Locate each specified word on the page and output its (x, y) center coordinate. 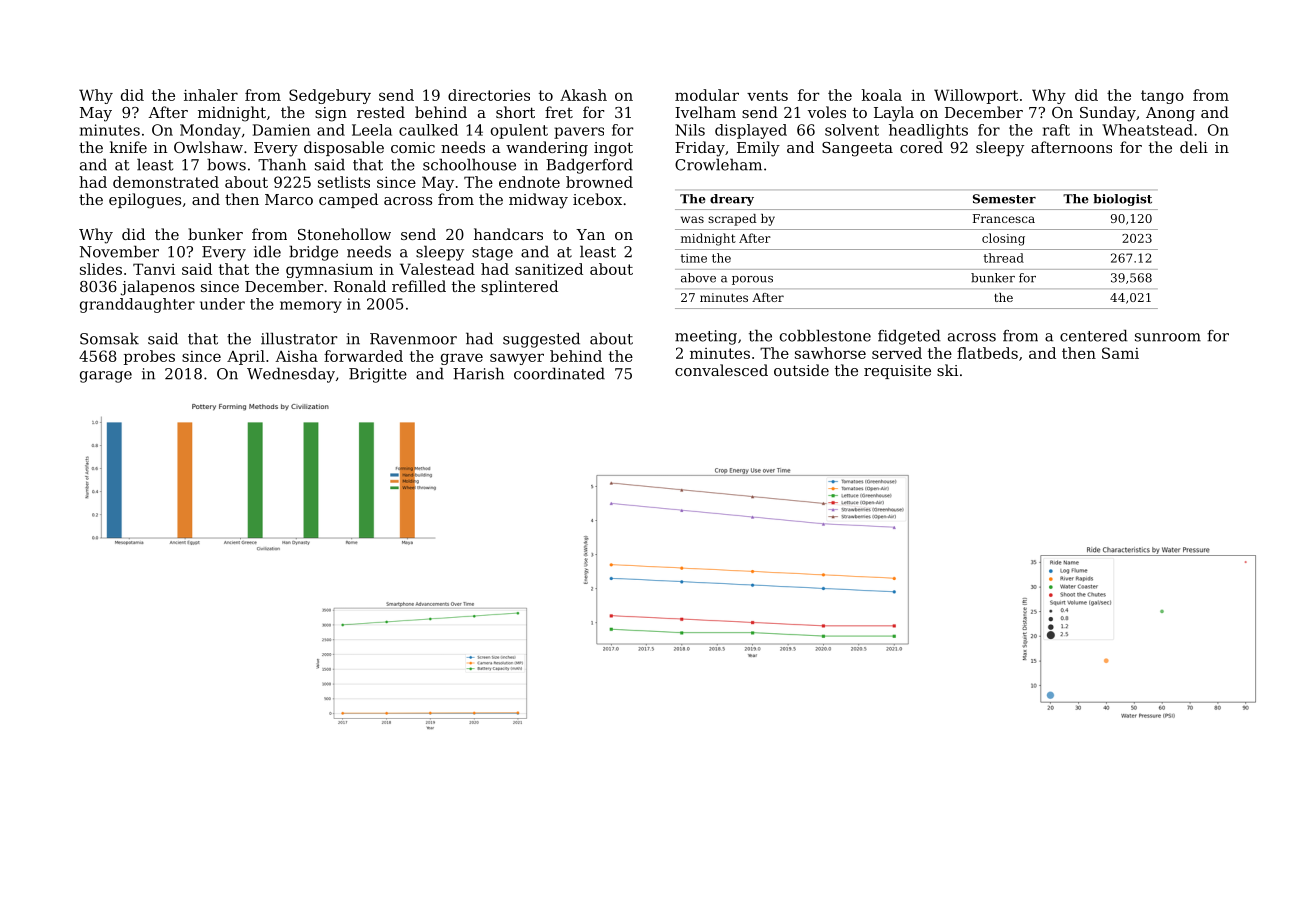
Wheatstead (1147, 130)
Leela (372, 130)
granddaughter (137, 305)
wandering (547, 149)
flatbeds (987, 353)
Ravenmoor (413, 339)
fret (559, 112)
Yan (590, 234)
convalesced (721, 370)
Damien (281, 130)
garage (106, 377)
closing (1003, 239)
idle (267, 251)
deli (1194, 147)
